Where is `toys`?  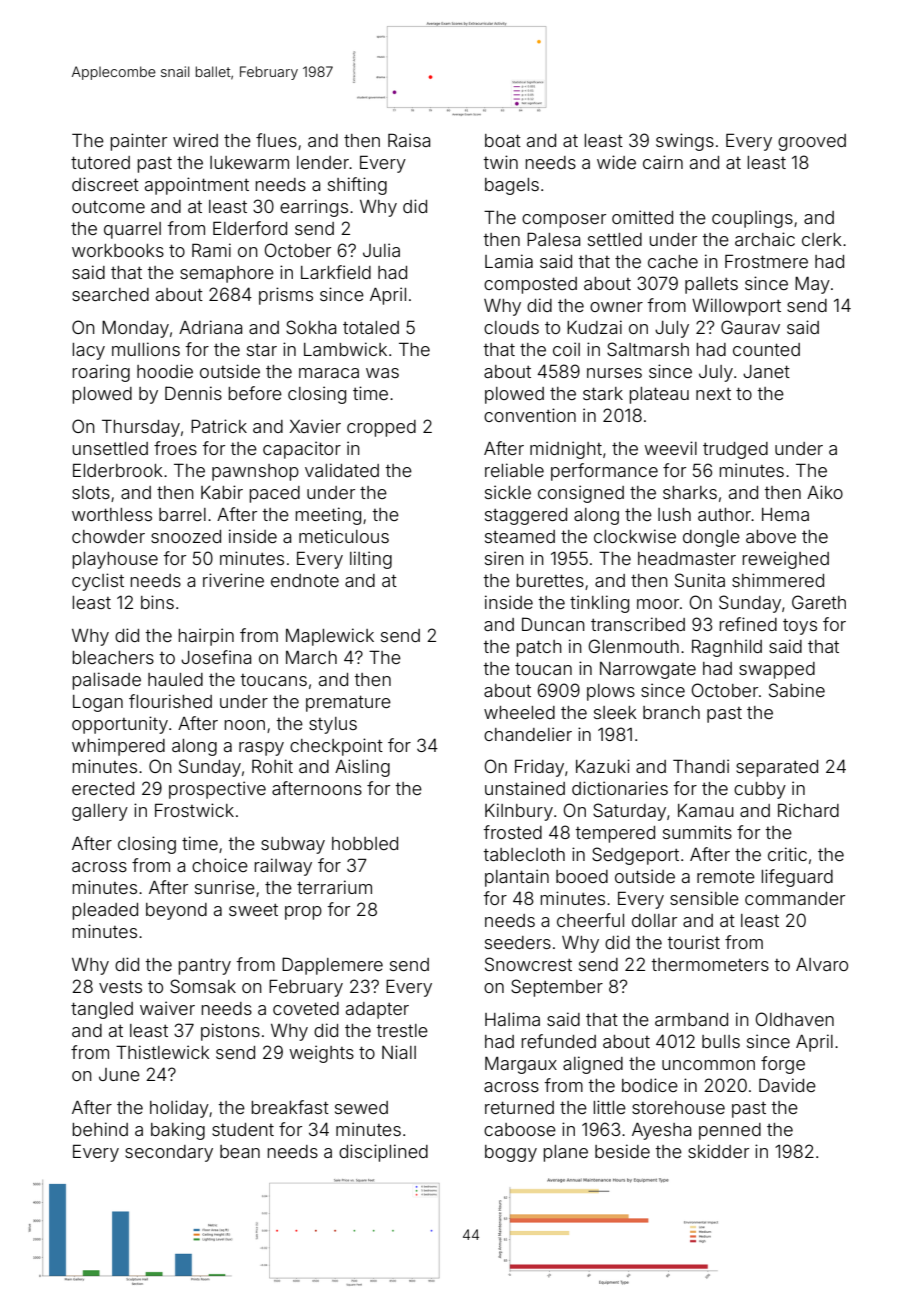 toys is located at coordinates (800, 627).
